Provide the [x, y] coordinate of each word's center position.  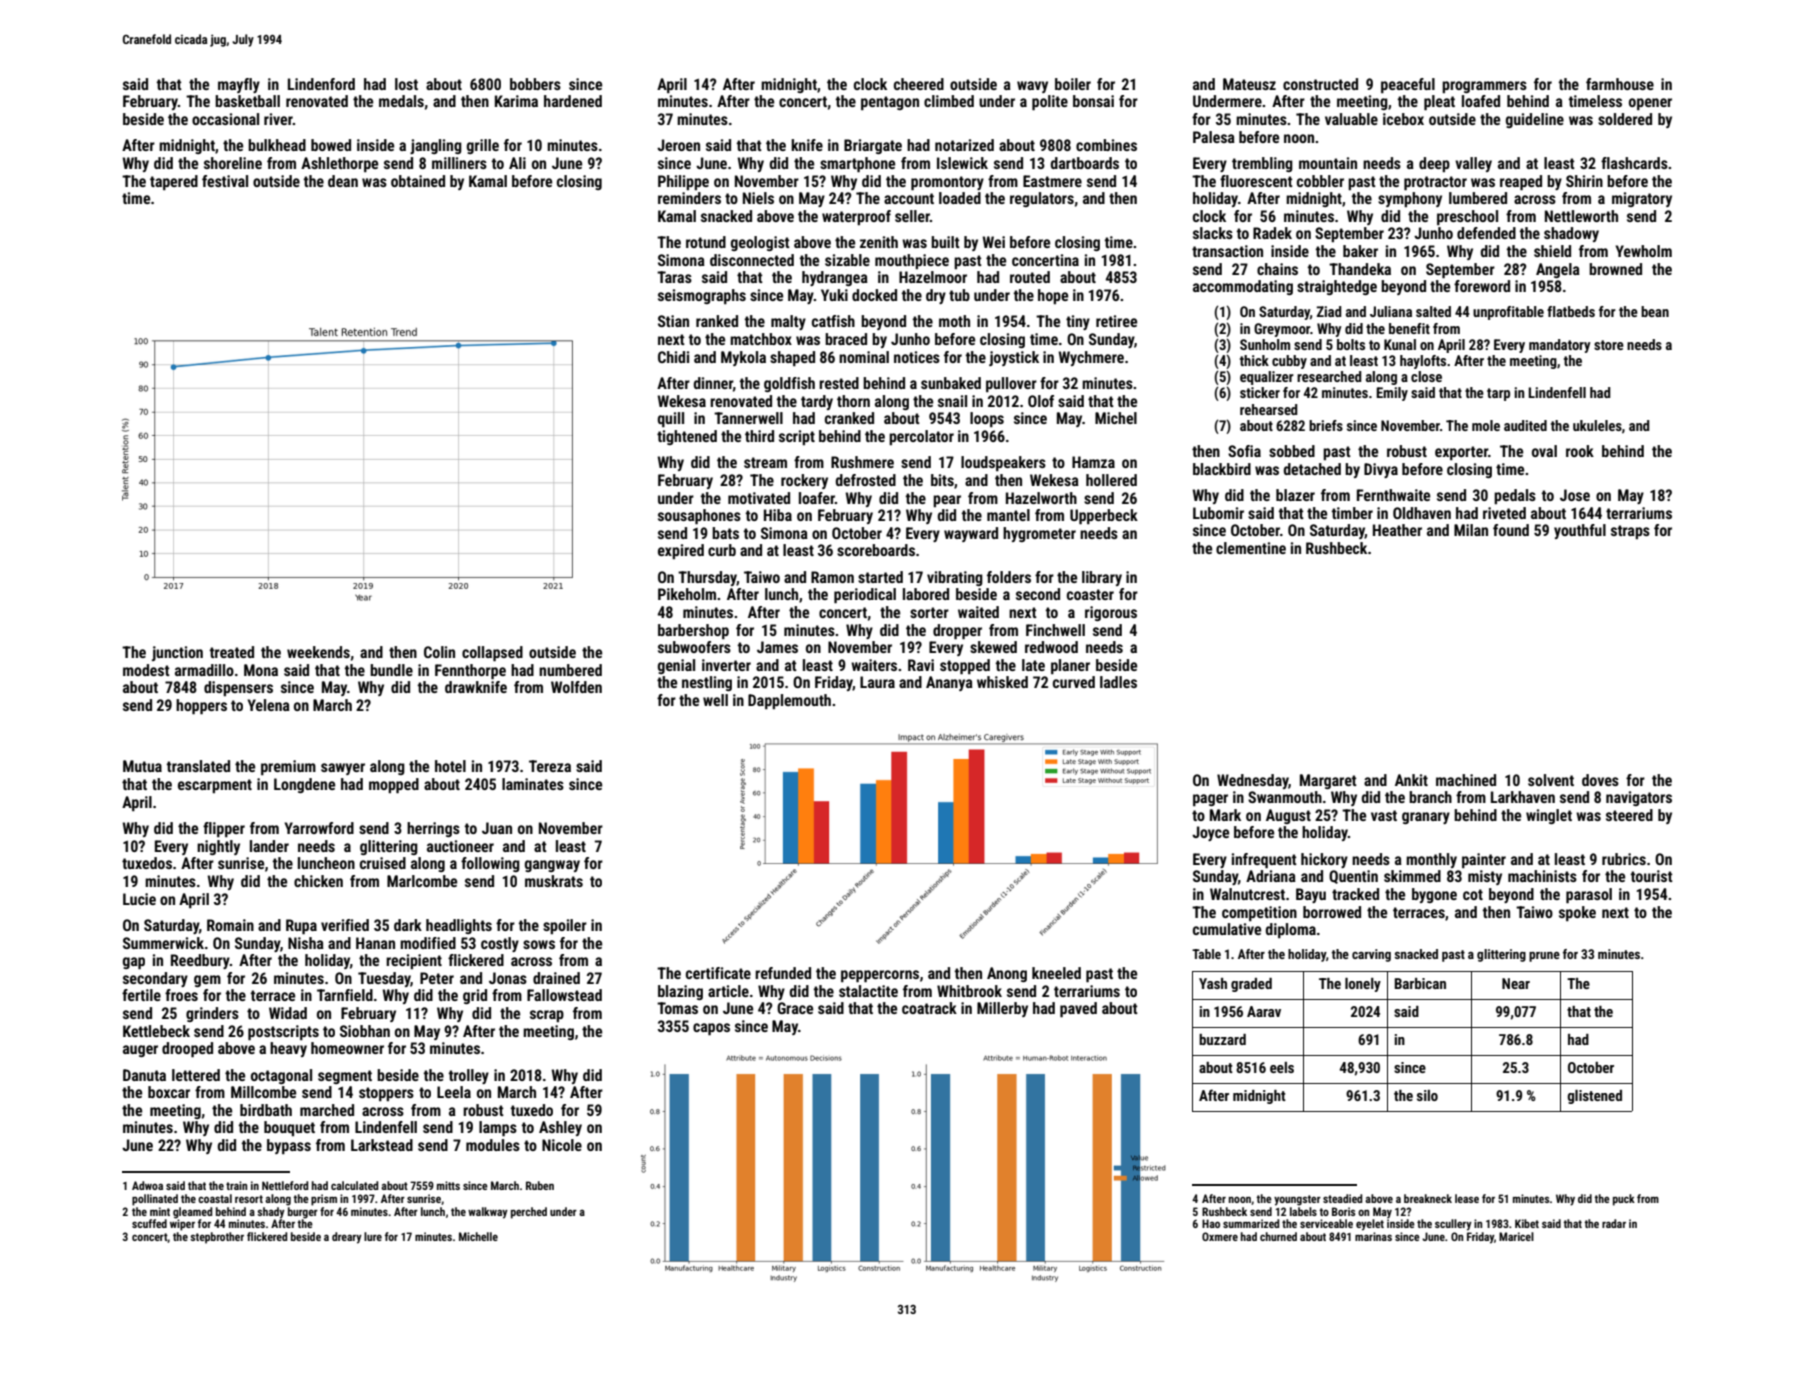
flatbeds [1571, 311]
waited [978, 612]
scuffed [149, 1223]
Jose [1575, 495]
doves [1600, 780]
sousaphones [699, 516]
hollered [1111, 480]
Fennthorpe [470, 671]
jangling [436, 146]
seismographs [702, 296]
